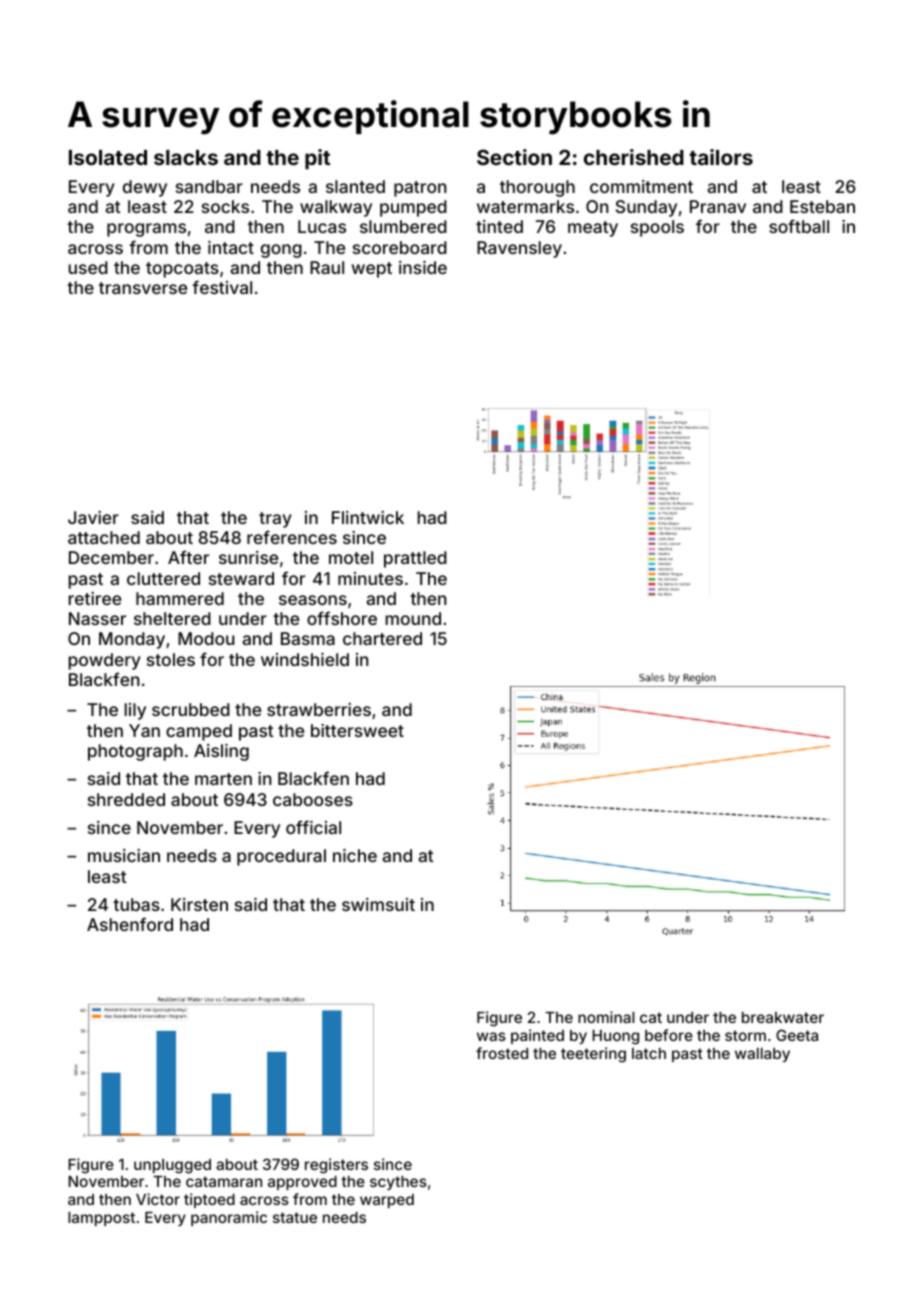 Image resolution: width=924 pixels, height=1308 pixels. I want to click on niche, so click(355, 855).
